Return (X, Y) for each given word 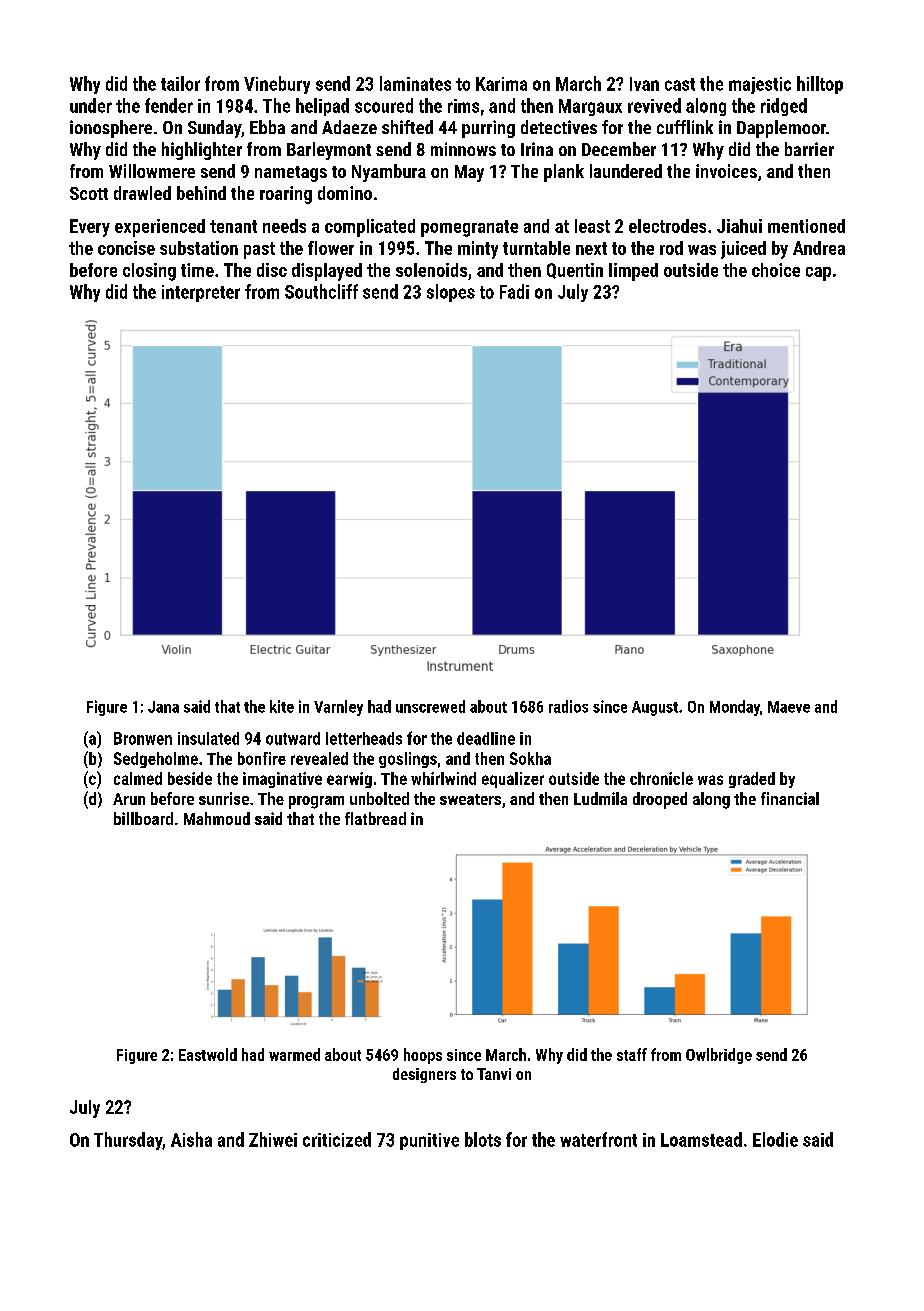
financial (790, 798)
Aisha (191, 1139)
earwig (349, 780)
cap (818, 274)
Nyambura (389, 173)
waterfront (598, 1139)
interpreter (201, 293)
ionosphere (111, 129)
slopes (451, 293)
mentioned (806, 226)
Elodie (775, 1139)
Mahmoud (217, 818)
